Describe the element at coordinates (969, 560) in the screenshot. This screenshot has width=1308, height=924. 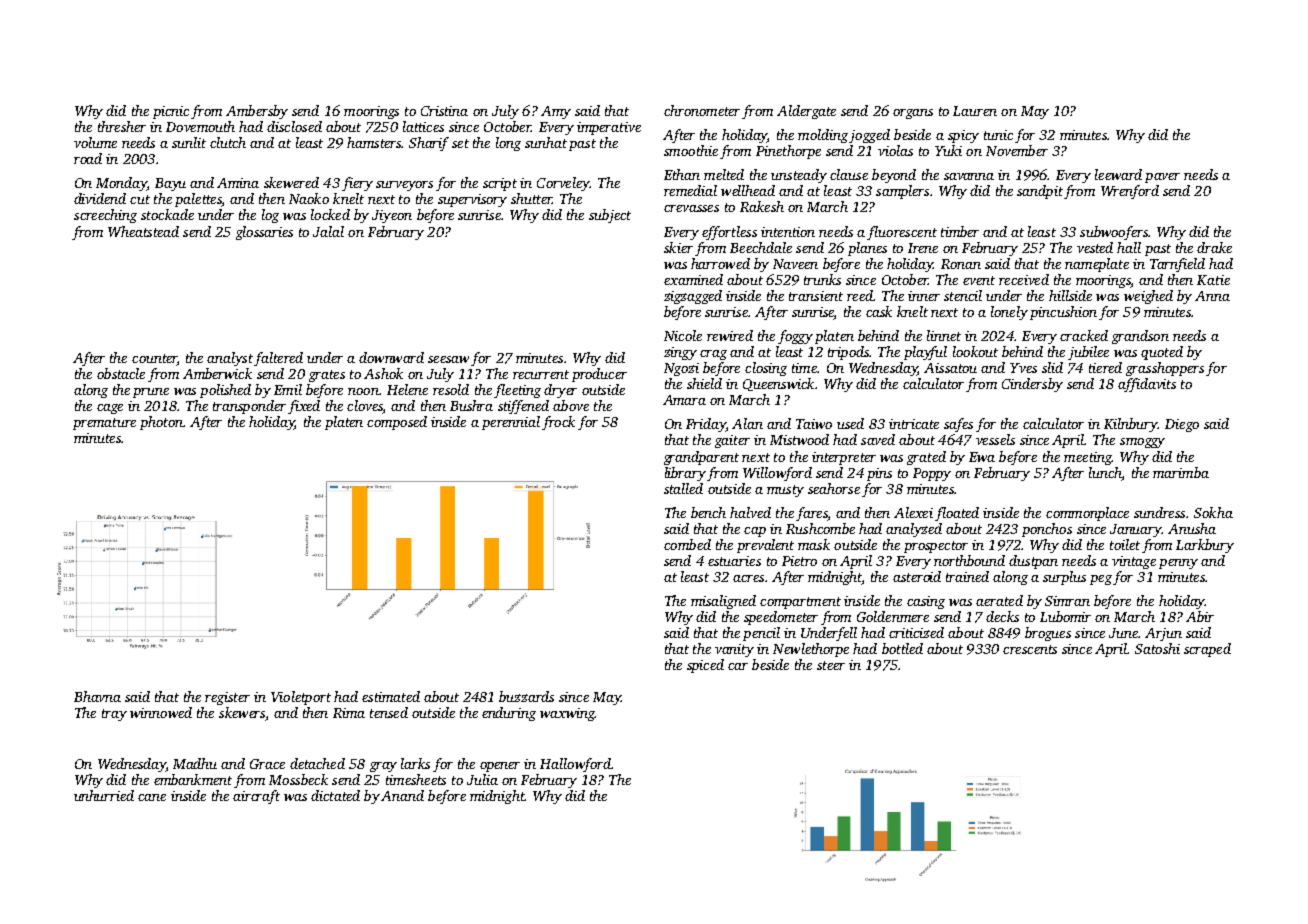
I see `northbound` at that location.
